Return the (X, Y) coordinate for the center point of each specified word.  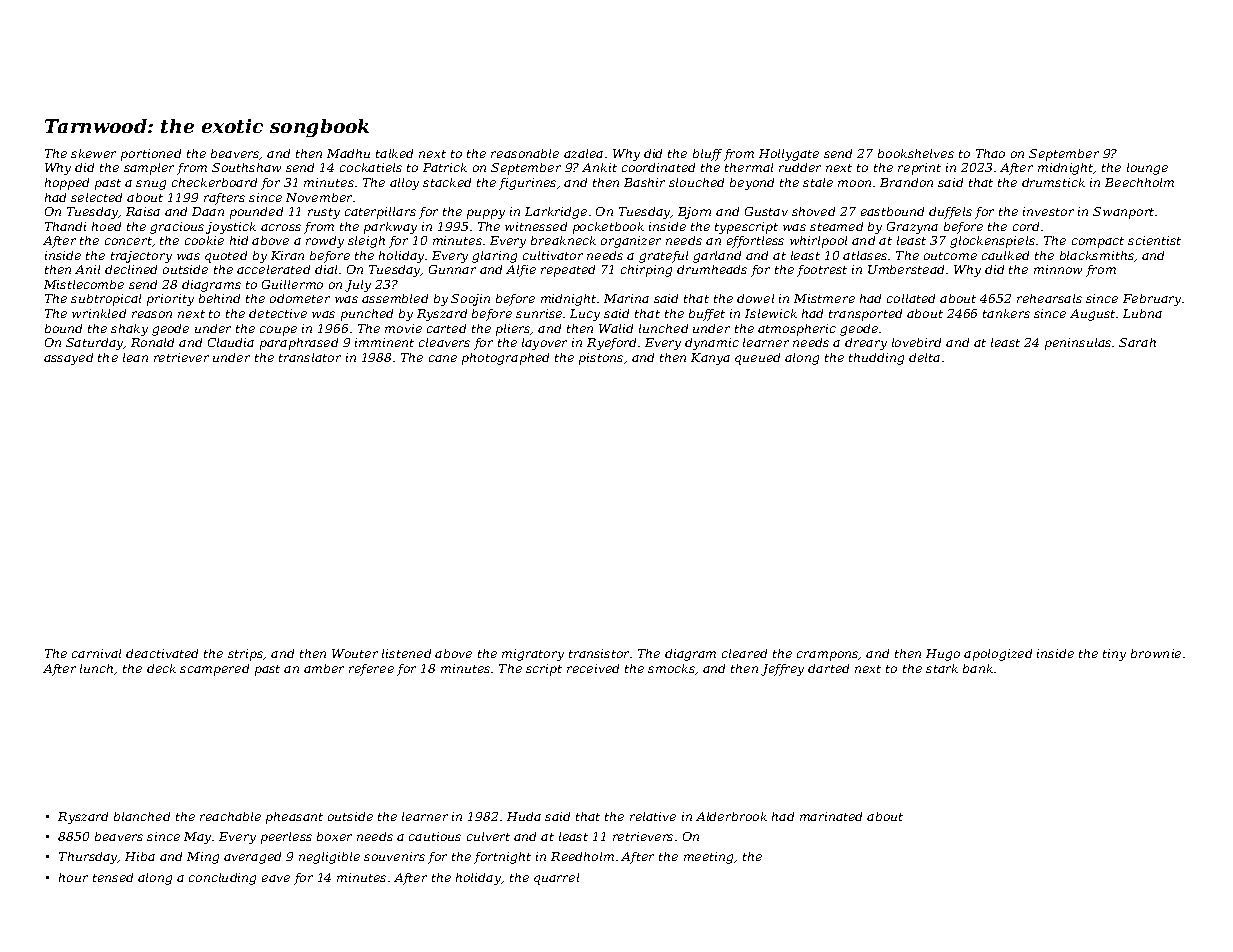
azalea (583, 153)
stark (942, 668)
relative (653, 816)
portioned (151, 155)
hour (73, 877)
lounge (1147, 169)
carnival (96, 653)
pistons (601, 359)
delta (924, 357)
